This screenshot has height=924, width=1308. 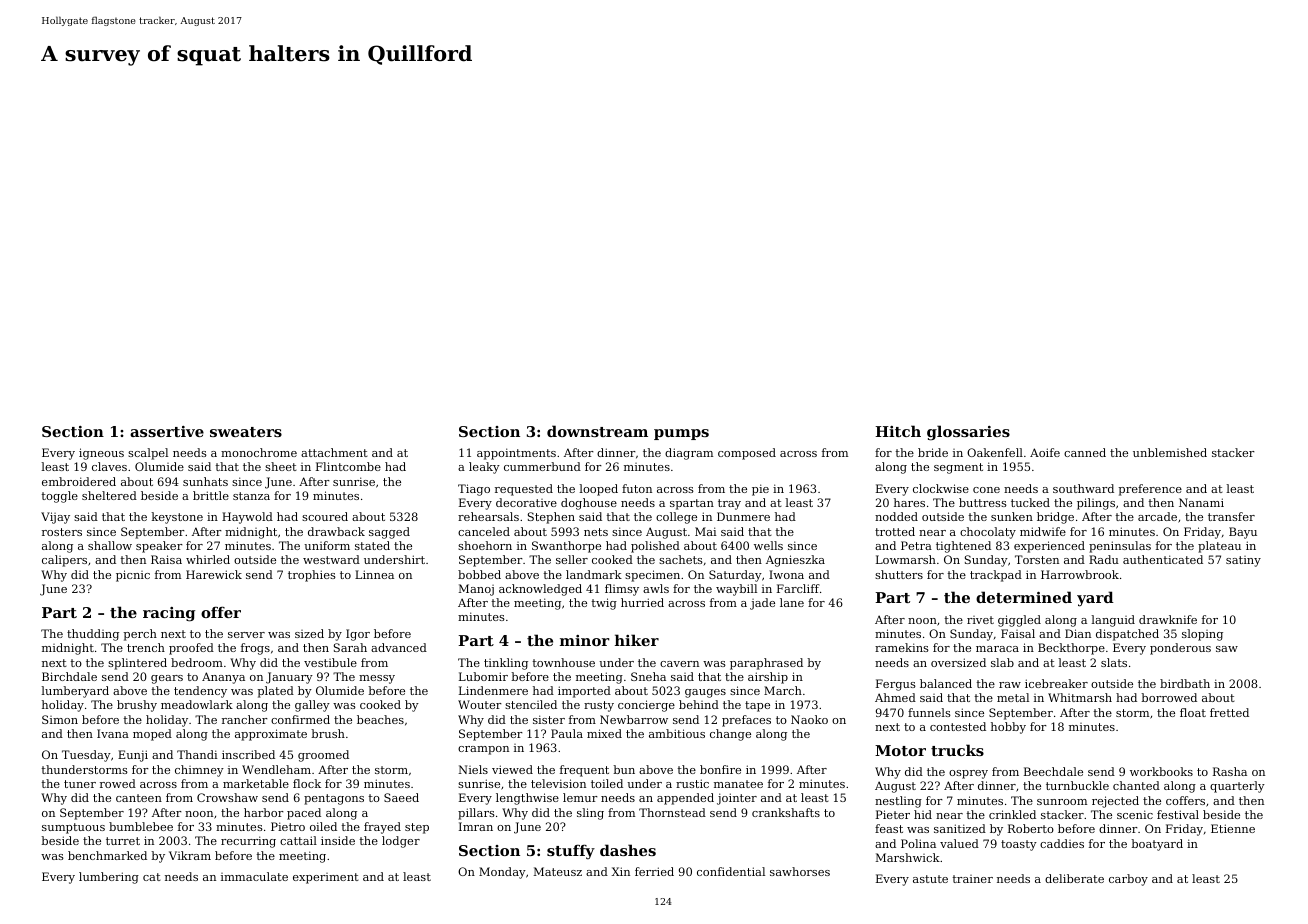 I want to click on tucked, so click(x=1030, y=502).
